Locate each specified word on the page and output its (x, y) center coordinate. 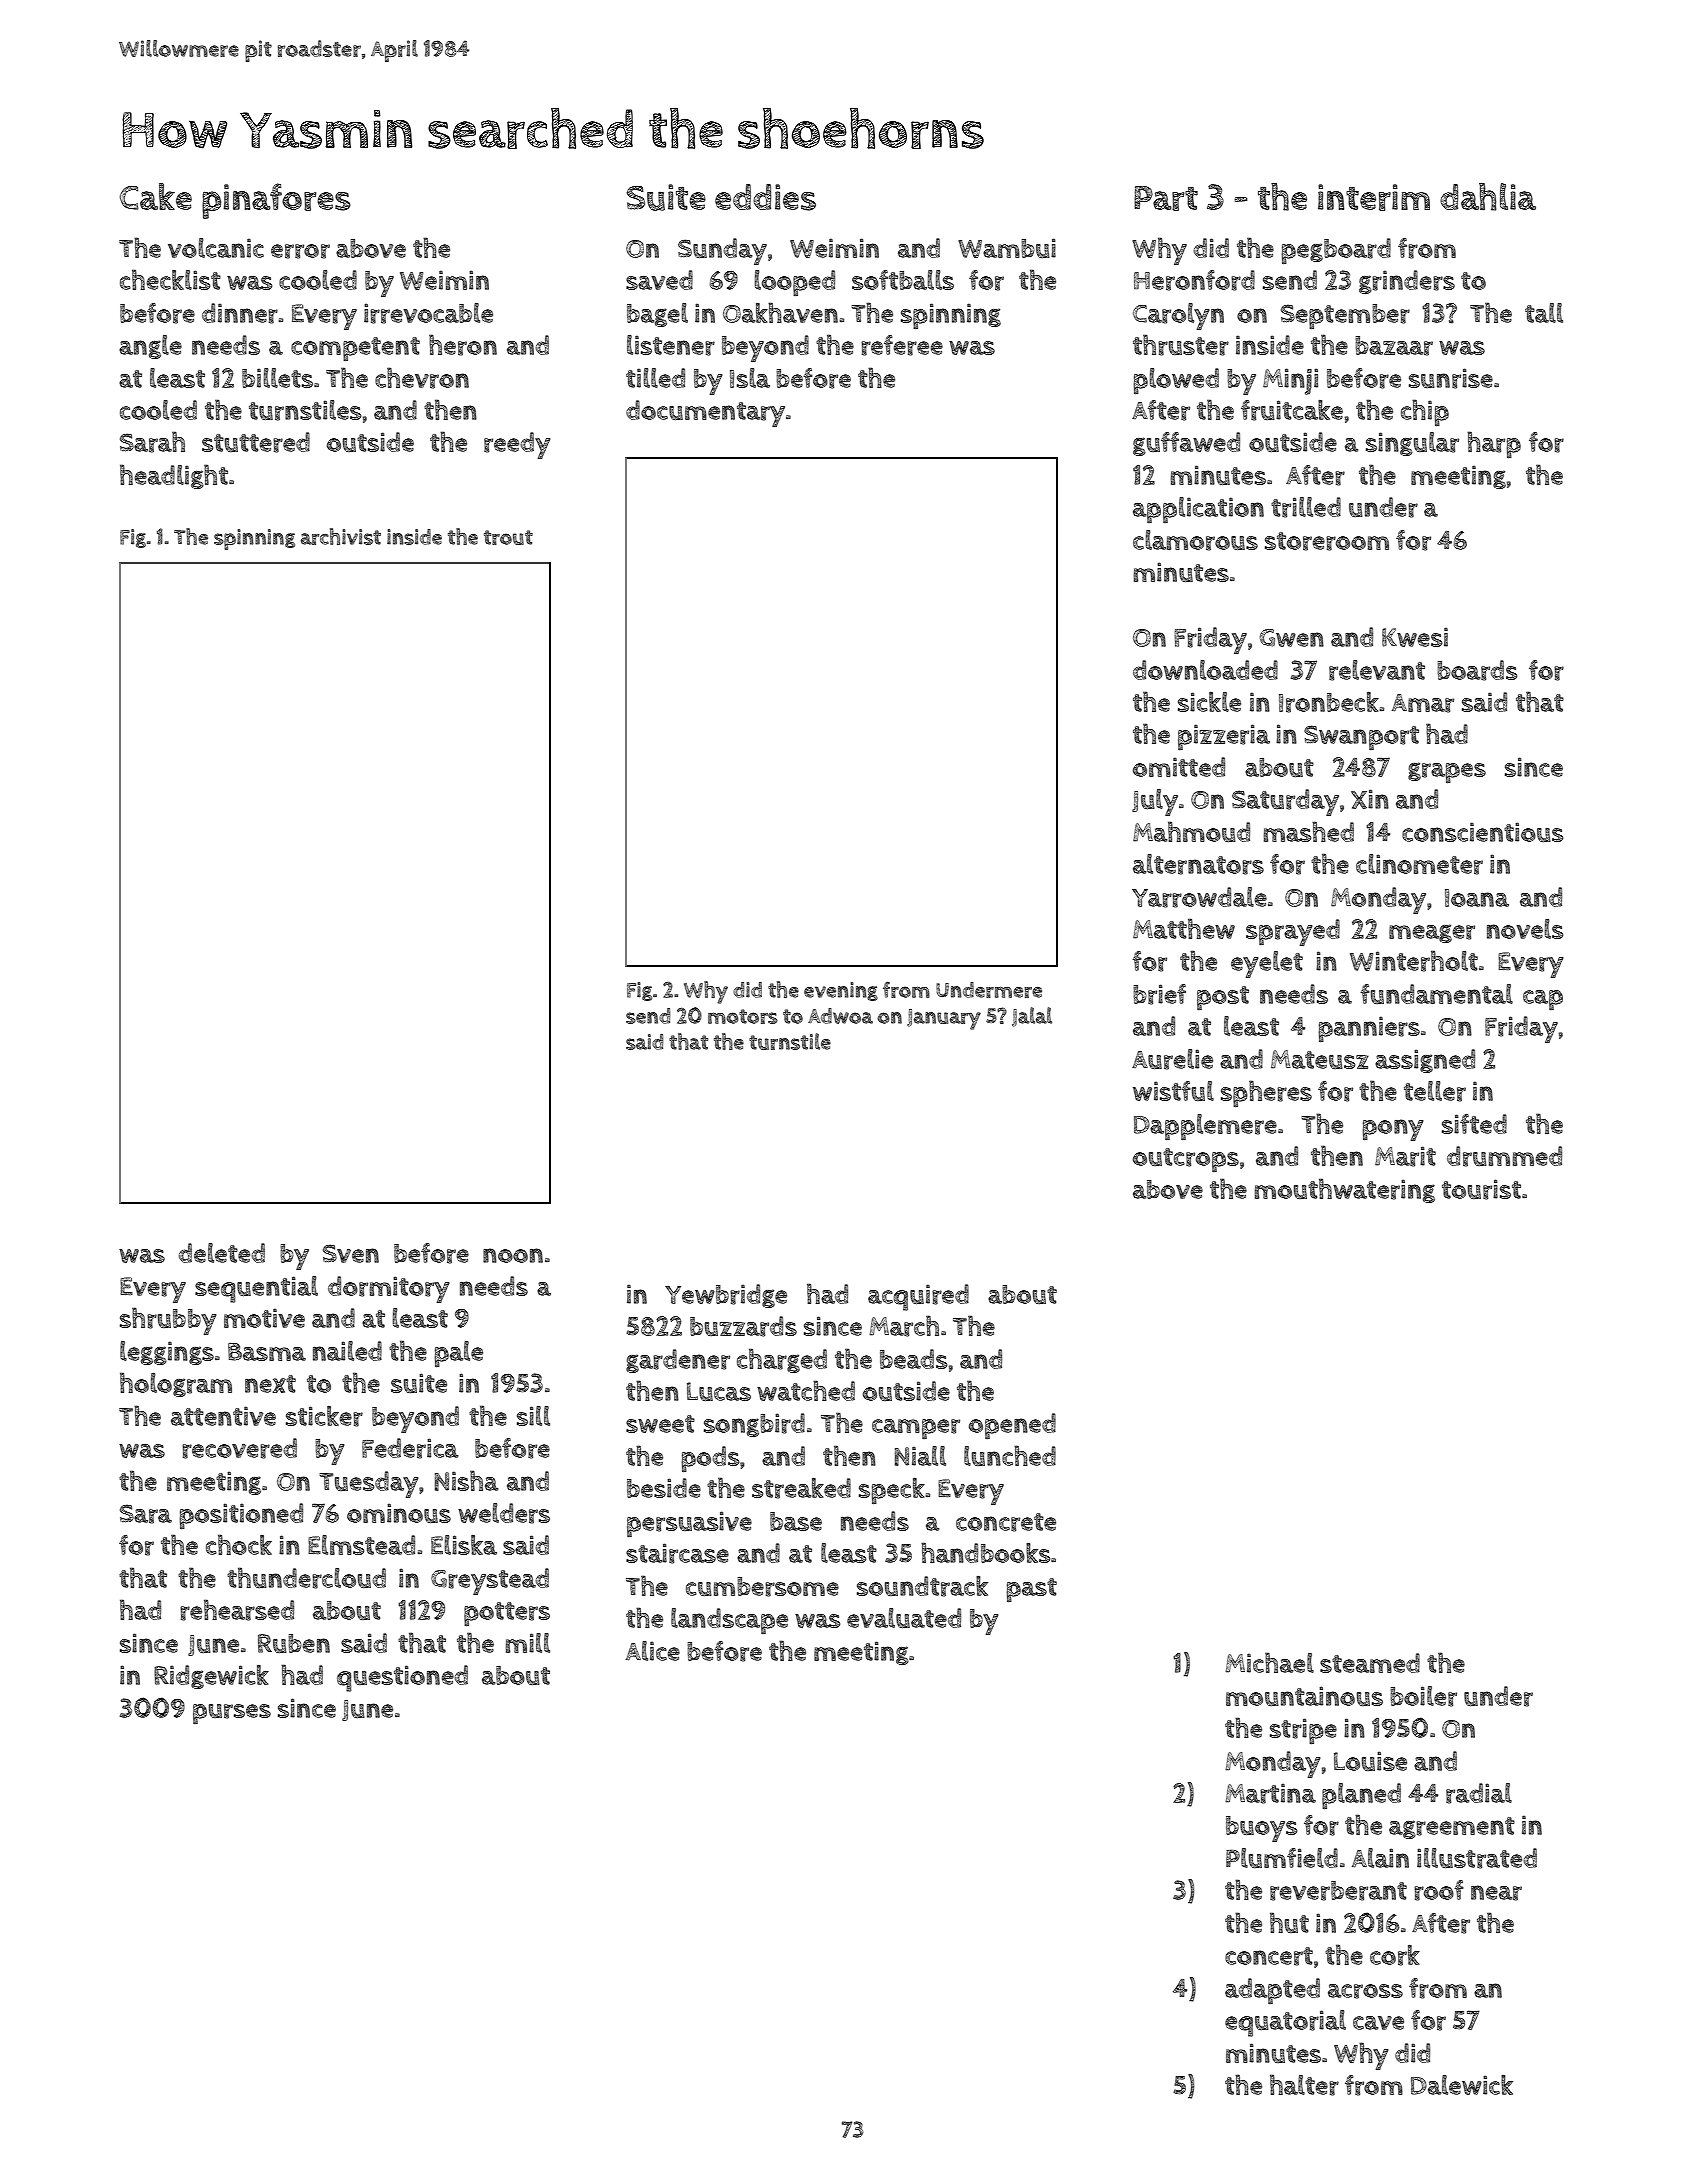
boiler (1423, 1696)
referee (902, 345)
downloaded (1205, 670)
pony (1393, 1130)
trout (508, 537)
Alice (653, 1651)
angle (150, 347)
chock (239, 1544)
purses (232, 1714)
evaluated (904, 1618)
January (944, 1019)
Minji (1290, 381)
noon (513, 1255)
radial (1479, 1793)
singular (1412, 444)
